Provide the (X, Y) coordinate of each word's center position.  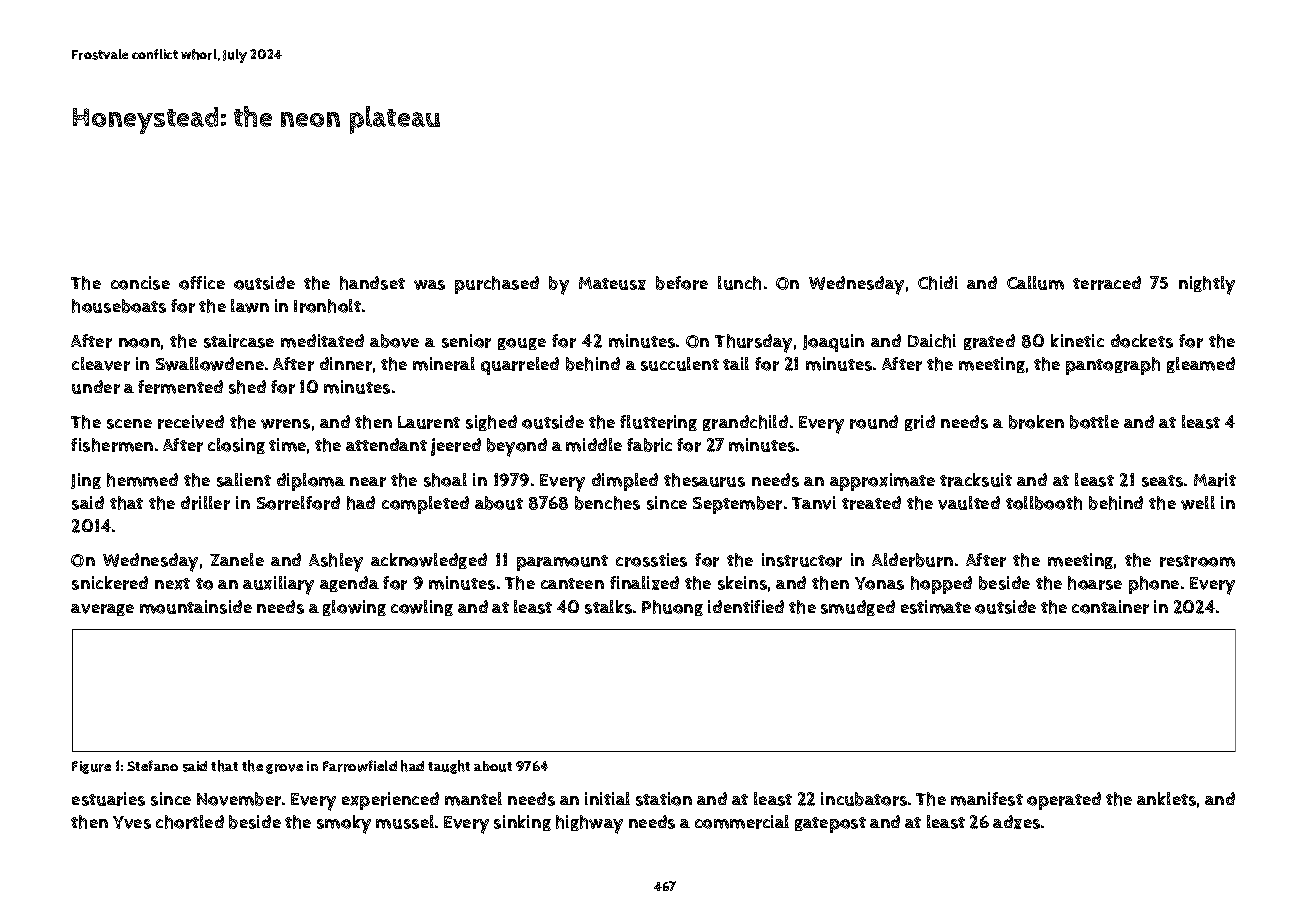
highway (589, 824)
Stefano (152, 765)
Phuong (672, 608)
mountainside (196, 607)
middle (594, 445)
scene (129, 424)
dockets (1142, 341)
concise (140, 283)
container (1110, 607)
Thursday (753, 343)
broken (1036, 422)
